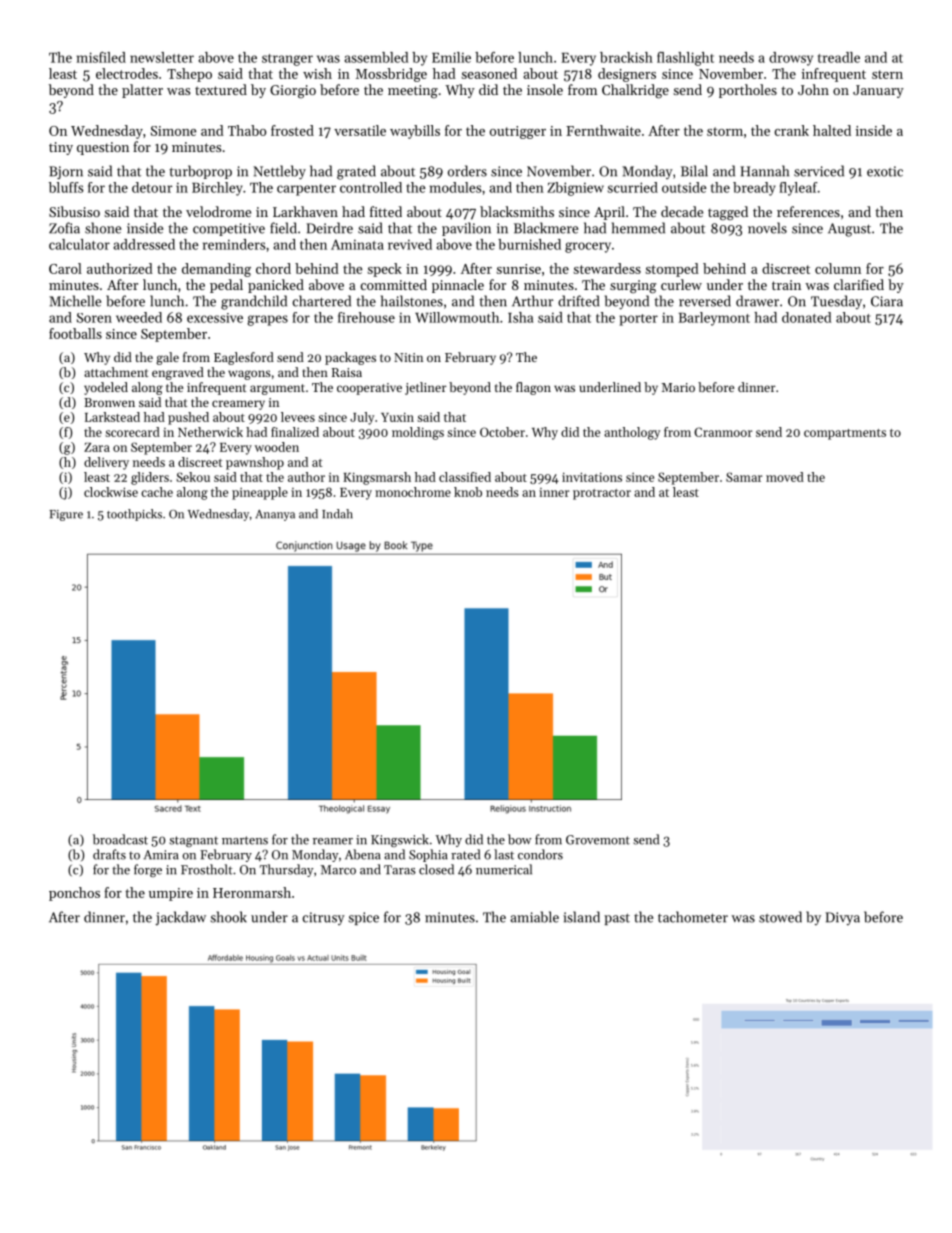 The height and width of the screenshot is (1233, 952). I want to click on martens, so click(245, 840).
